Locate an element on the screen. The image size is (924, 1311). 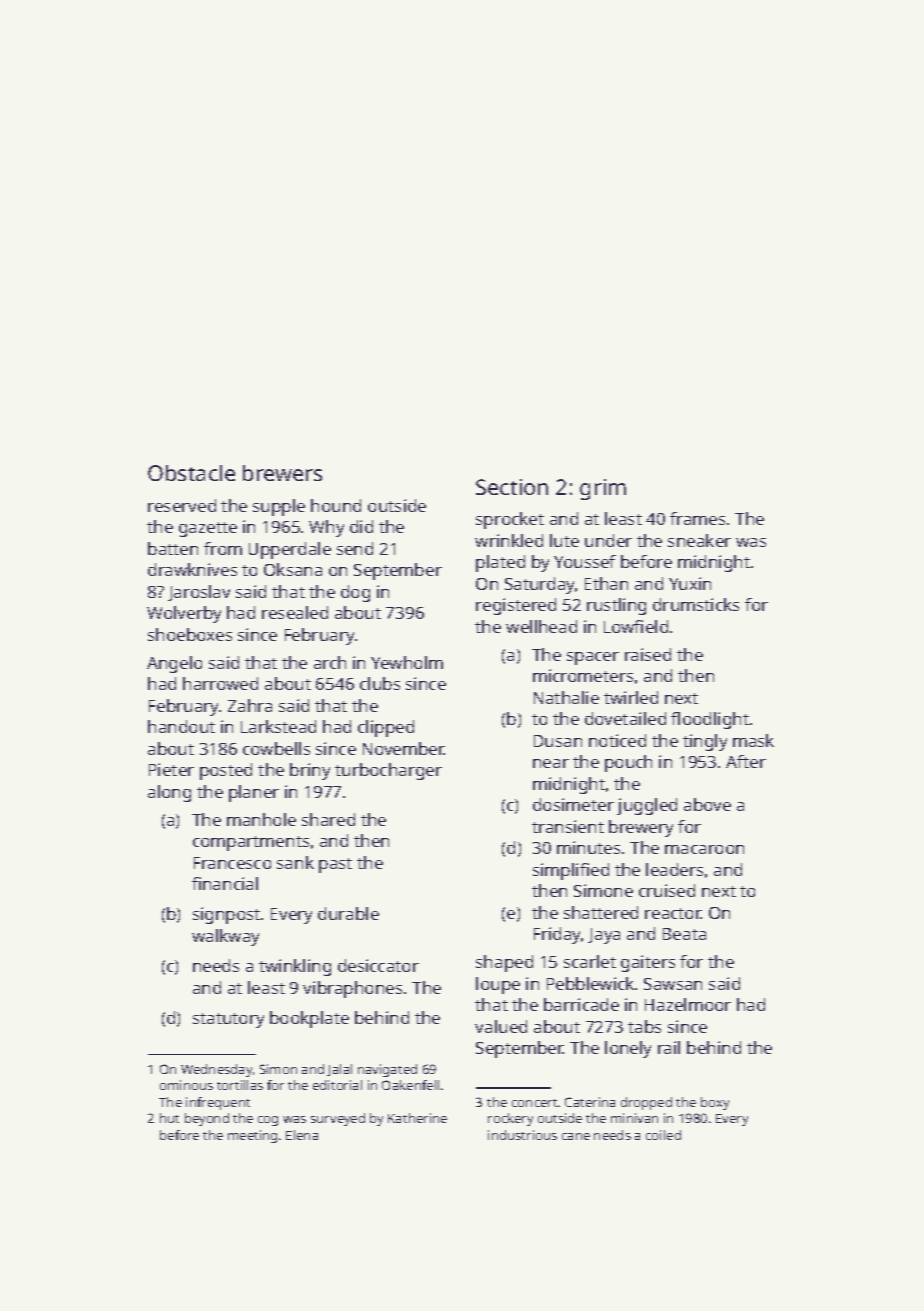
Francesco is located at coordinates (232, 863).
